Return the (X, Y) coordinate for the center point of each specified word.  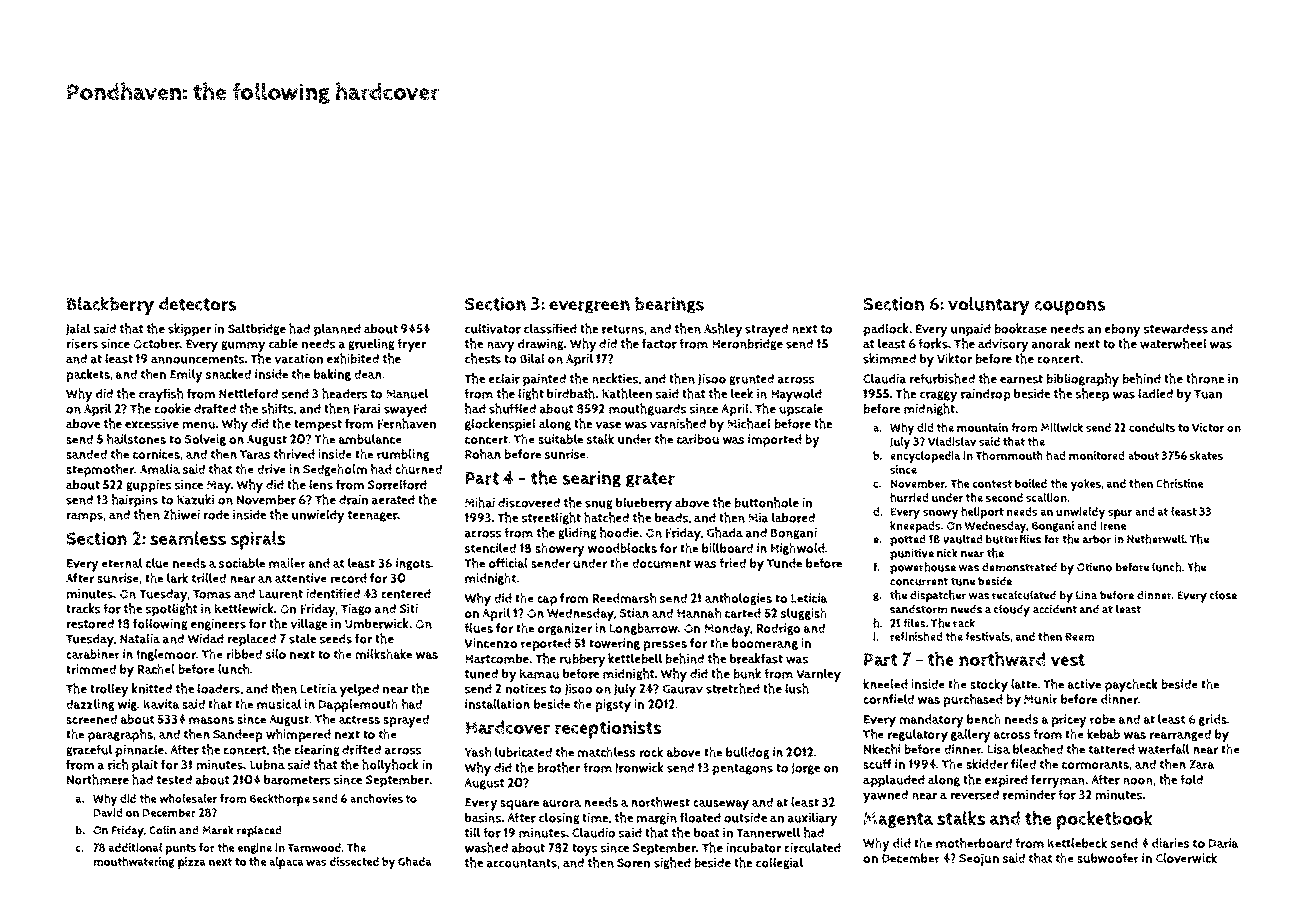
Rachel (156, 669)
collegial (779, 863)
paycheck (1131, 686)
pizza (192, 863)
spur (1120, 514)
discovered (529, 503)
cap (547, 601)
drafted (215, 408)
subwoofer (1108, 858)
